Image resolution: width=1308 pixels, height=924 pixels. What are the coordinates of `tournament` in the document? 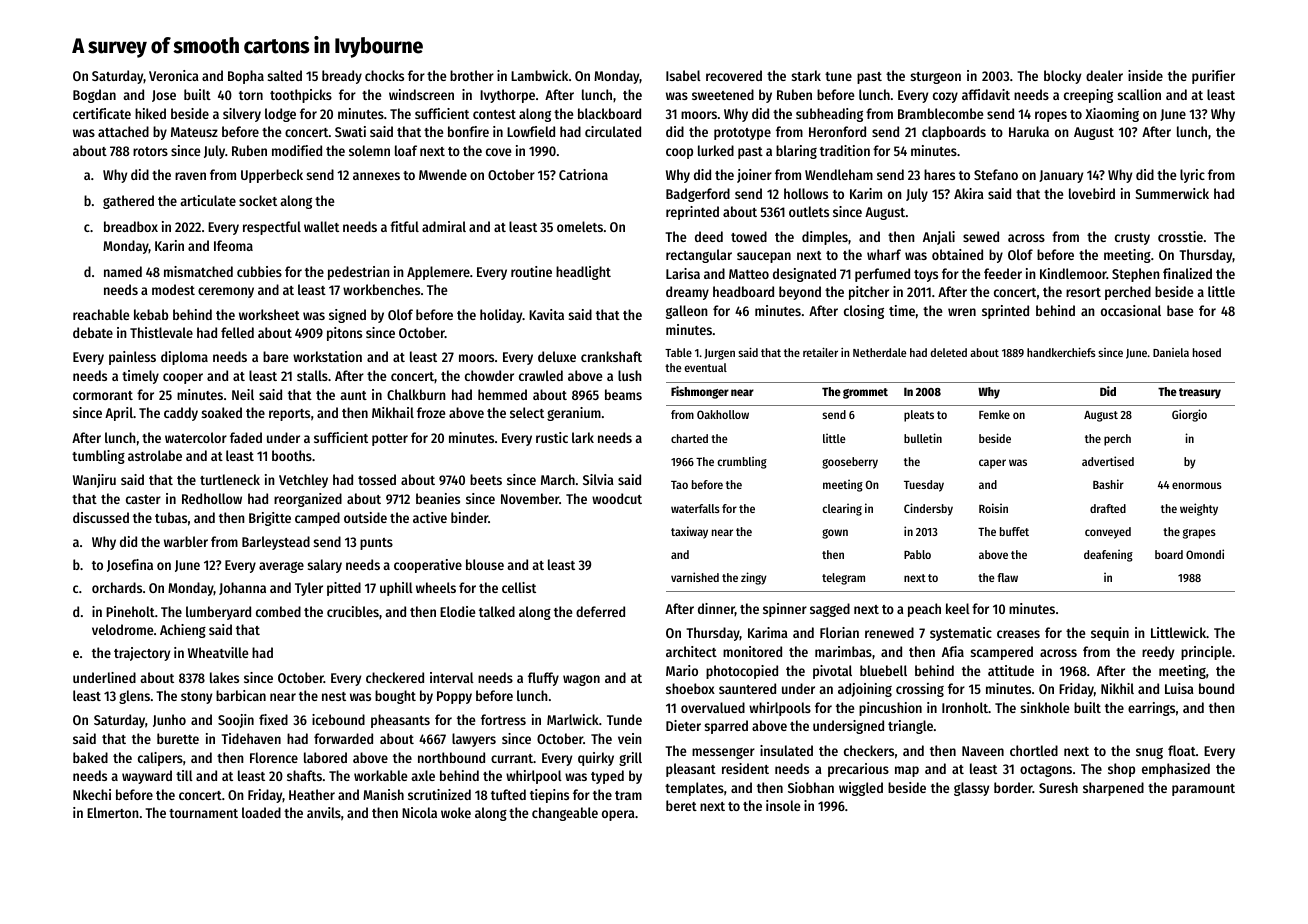 It's located at (203, 813).
